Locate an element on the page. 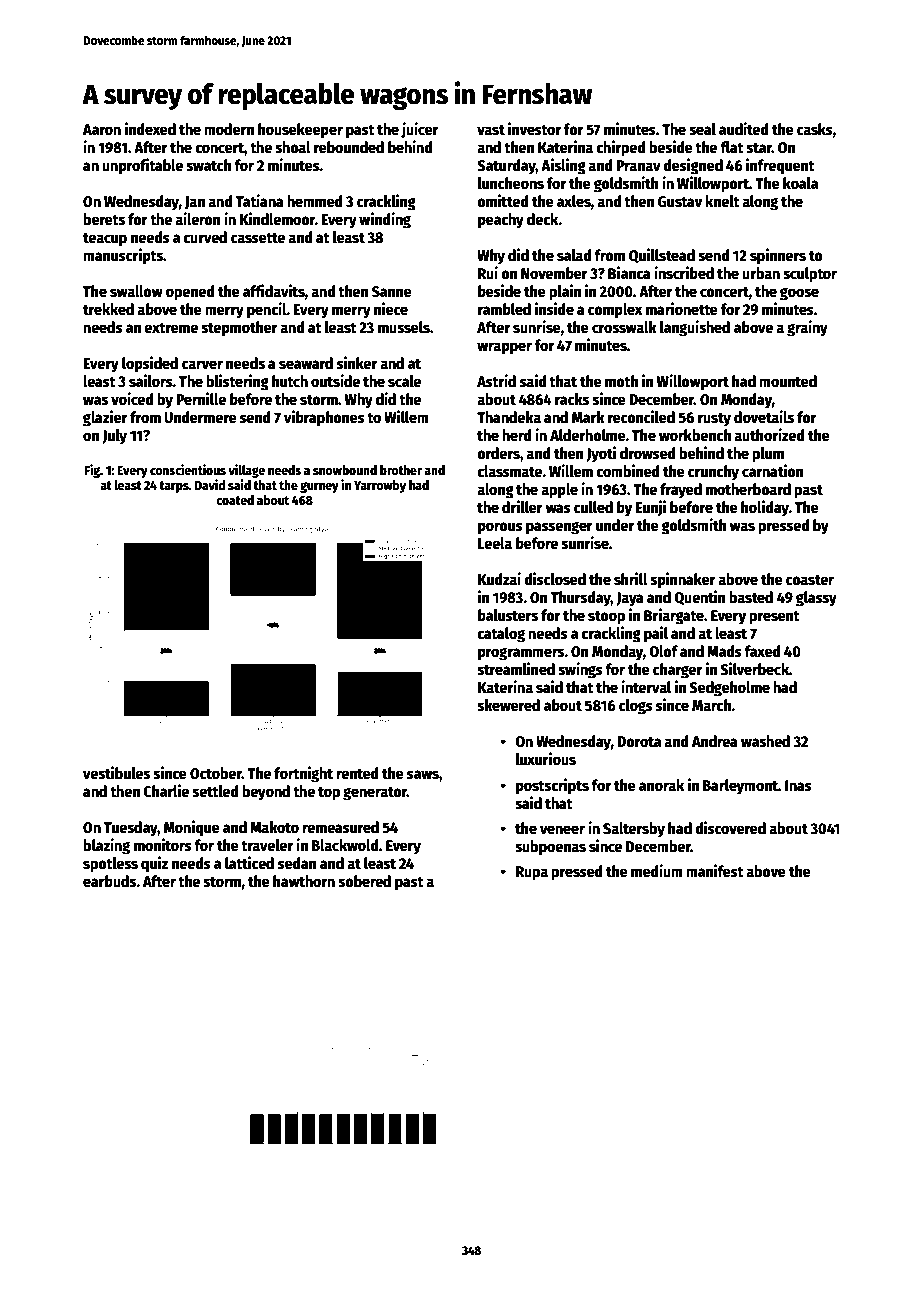 The image size is (924, 1308). vestibules is located at coordinates (116, 773).
